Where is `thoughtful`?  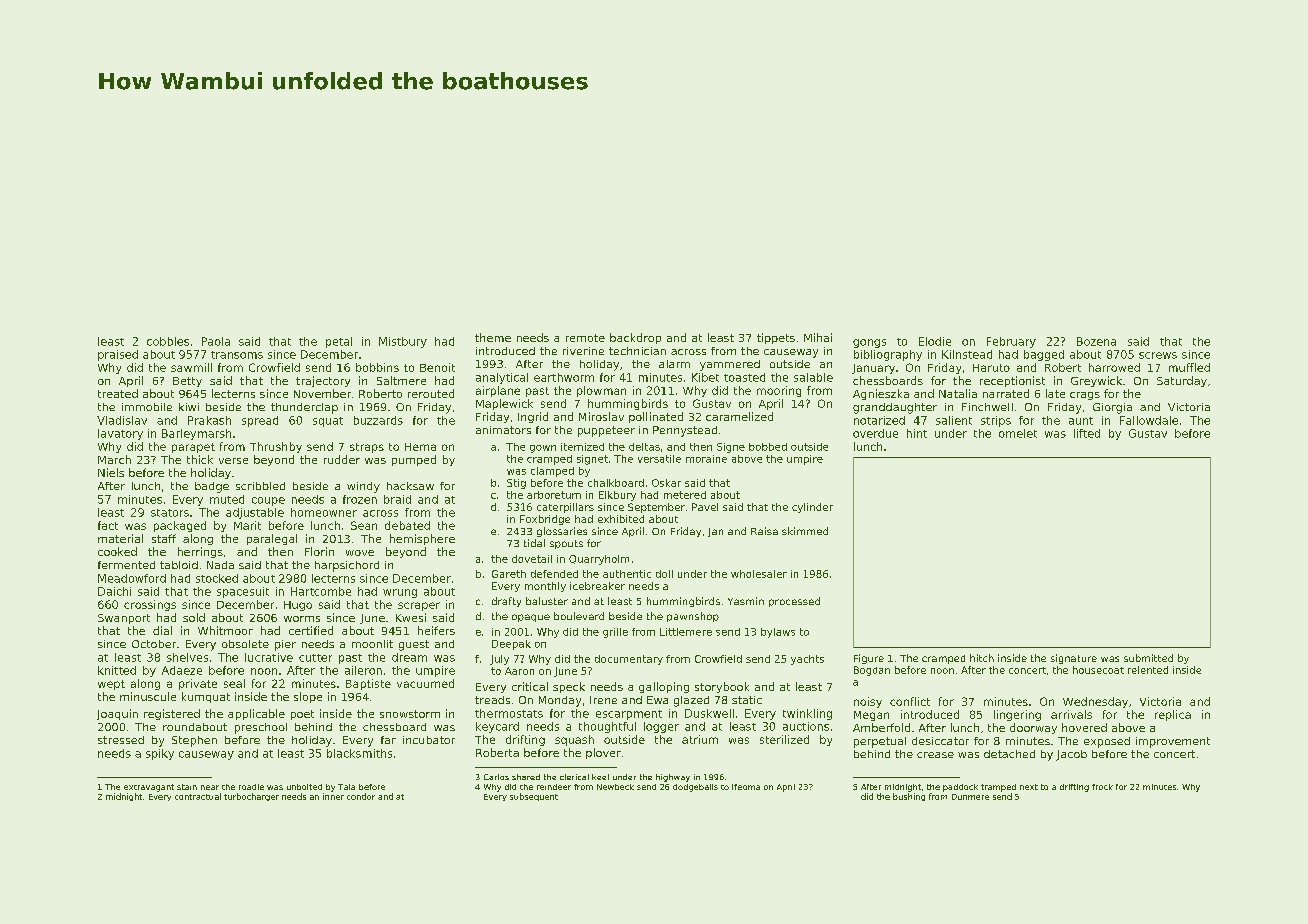
thoughtful is located at coordinates (607, 727).
